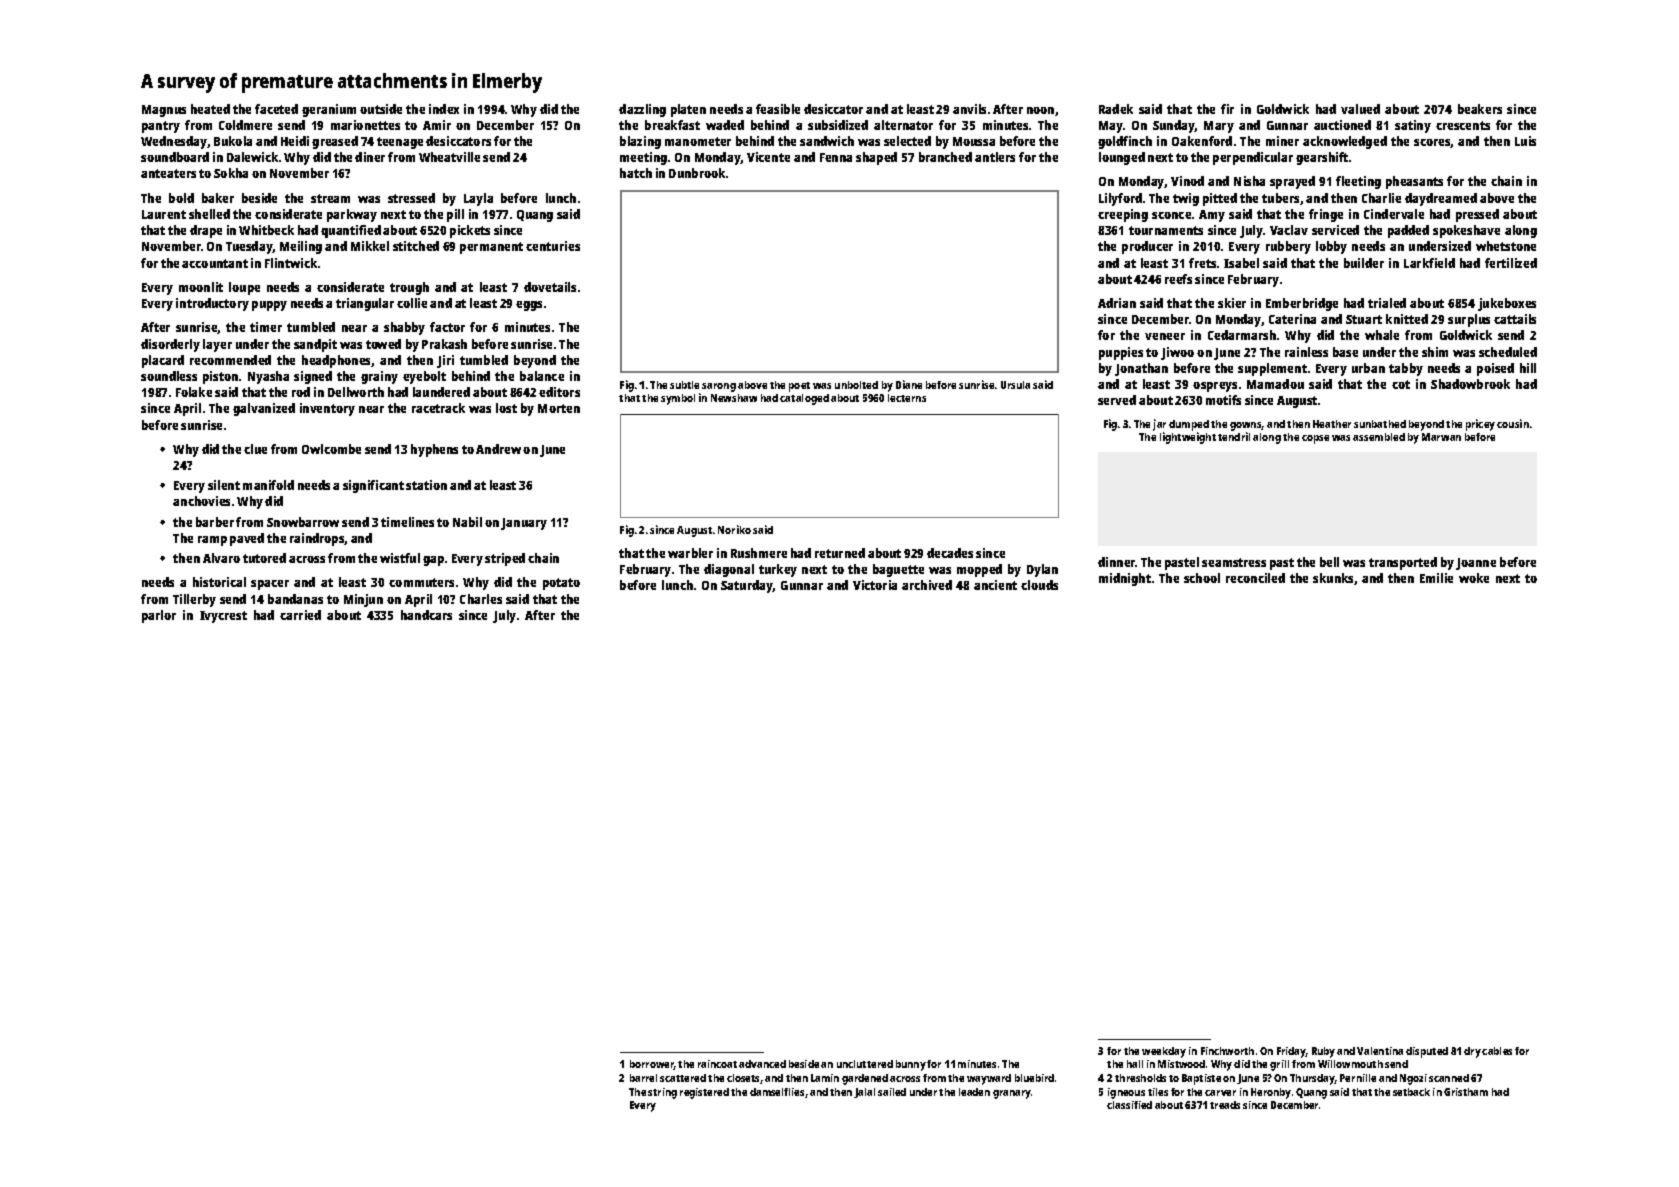 This screenshot has width=1679, height=1187. What do you see at coordinates (1227, 109) in the screenshot?
I see `fir` at bounding box center [1227, 109].
